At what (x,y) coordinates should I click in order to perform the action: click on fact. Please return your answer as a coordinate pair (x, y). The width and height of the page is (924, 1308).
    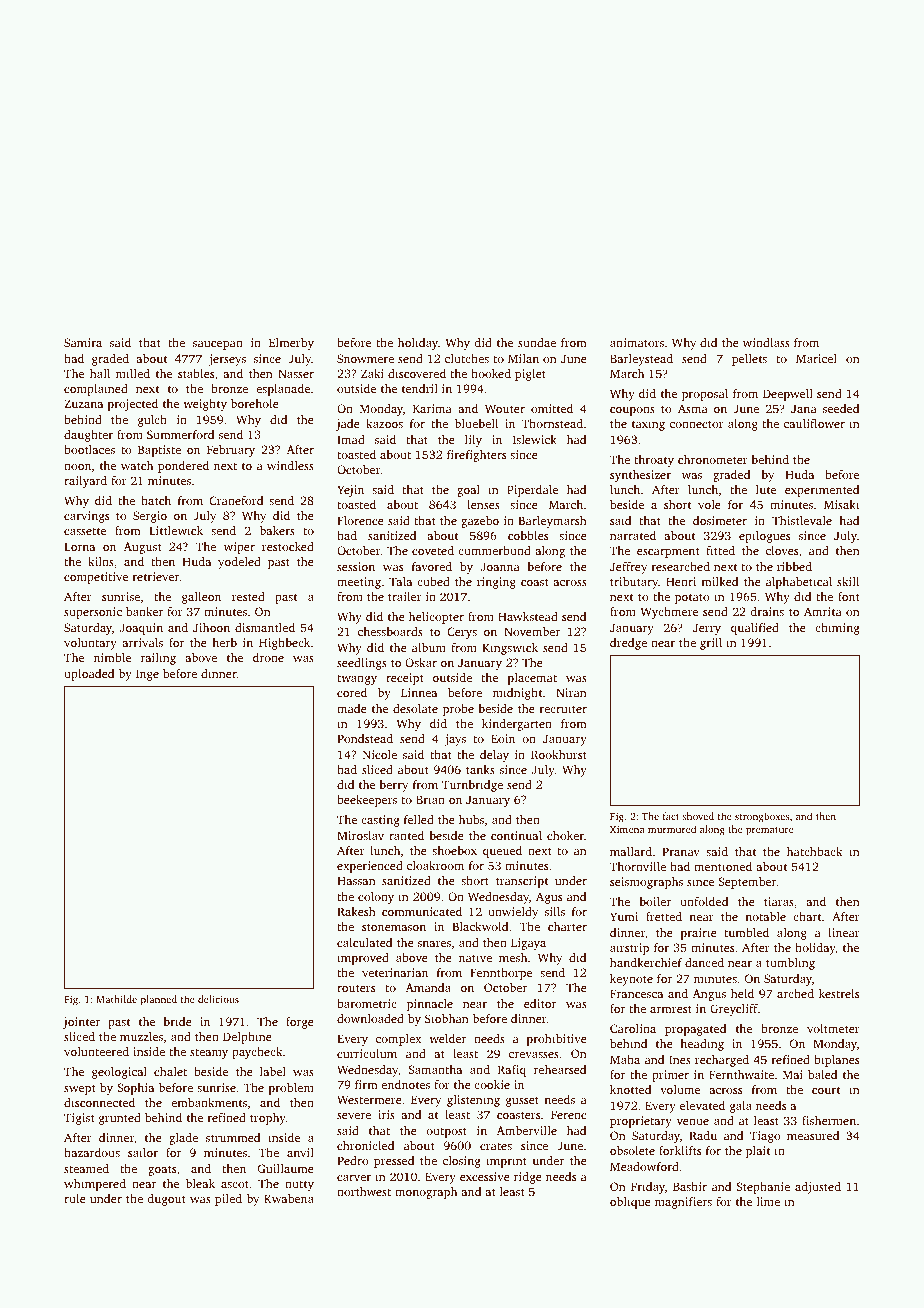
    Looking at the image, I should click on (671, 816).
